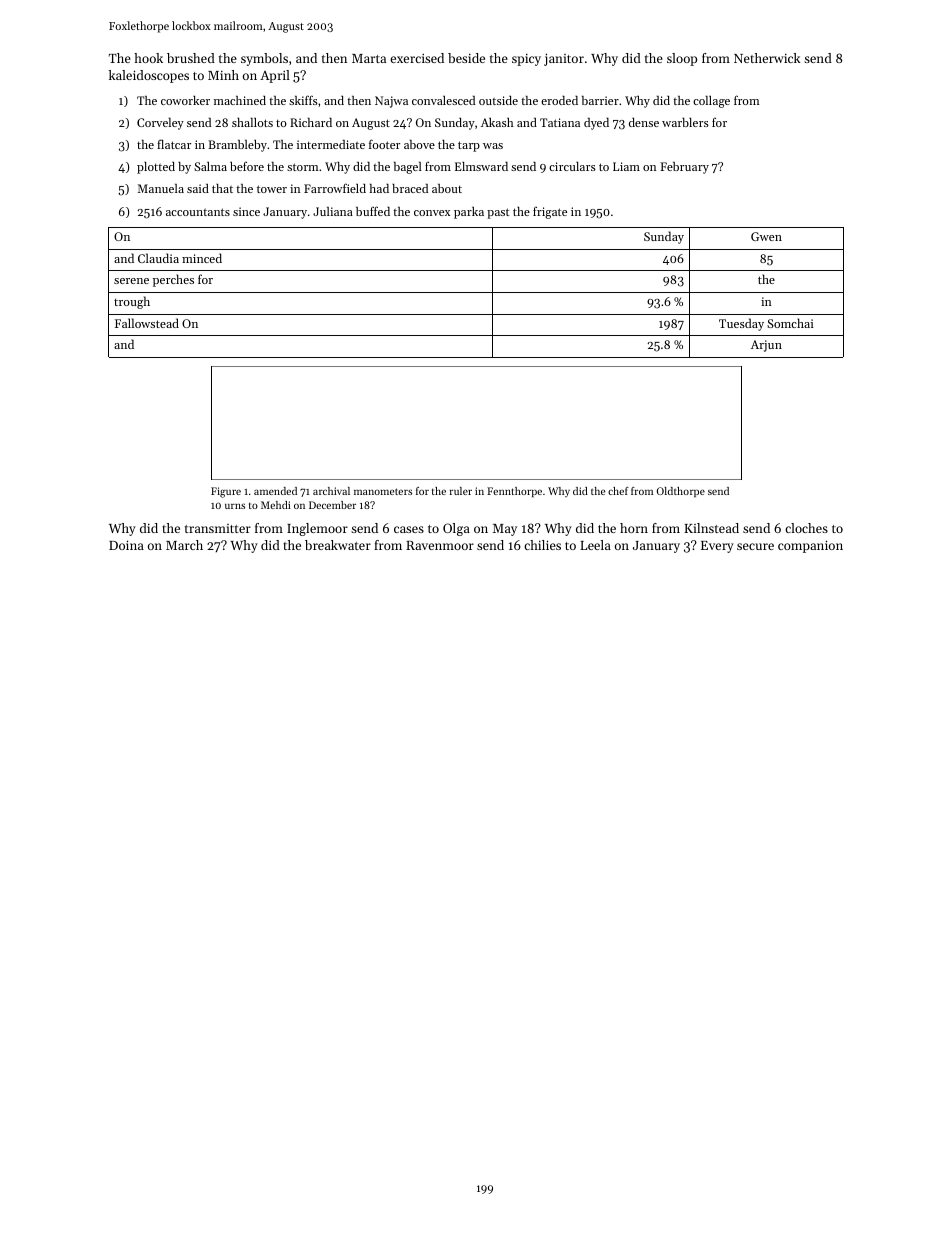  Describe the element at coordinates (790, 323) in the image. I see `Somchai` at that location.
